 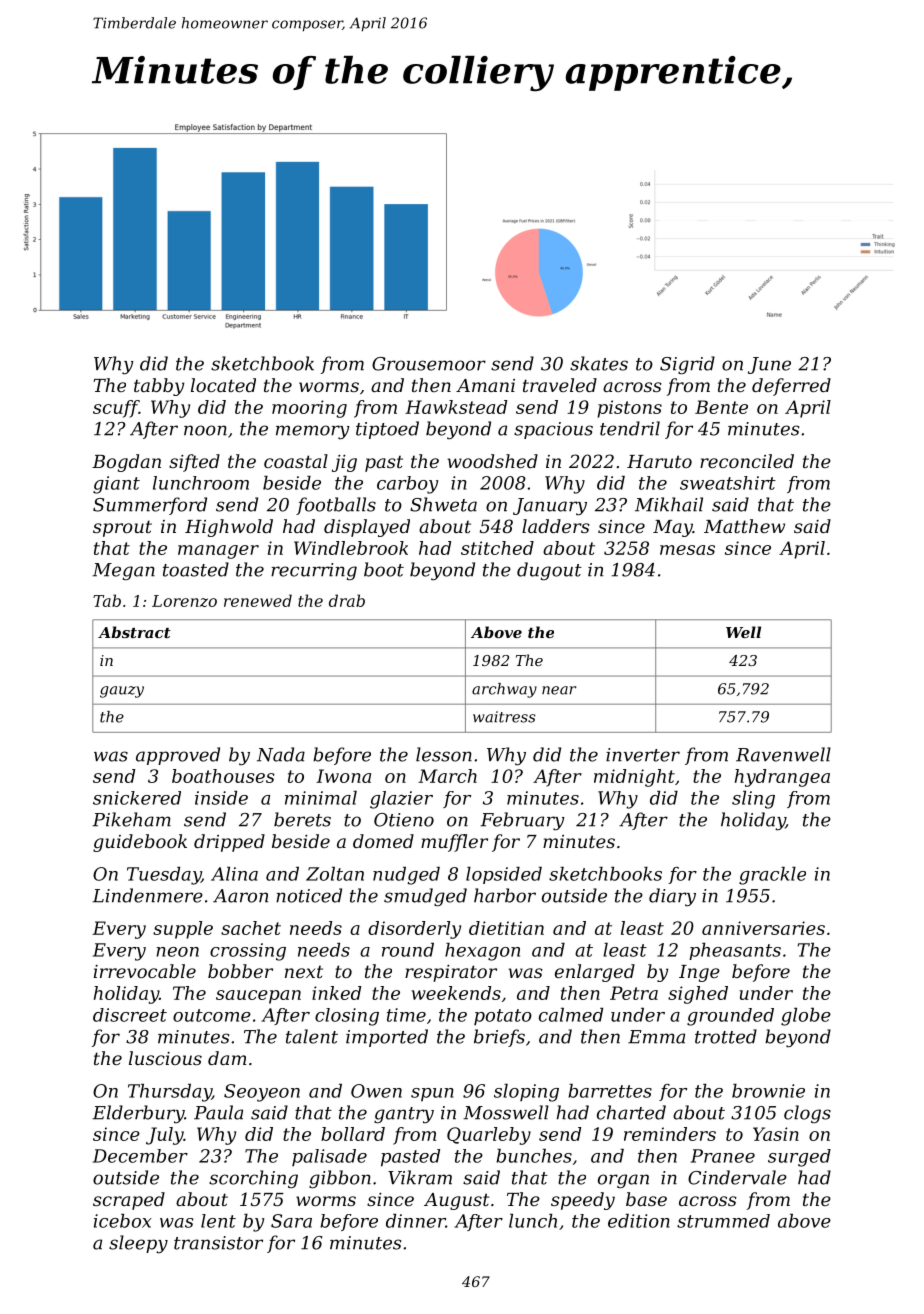 I want to click on sleepy, so click(x=138, y=1244).
